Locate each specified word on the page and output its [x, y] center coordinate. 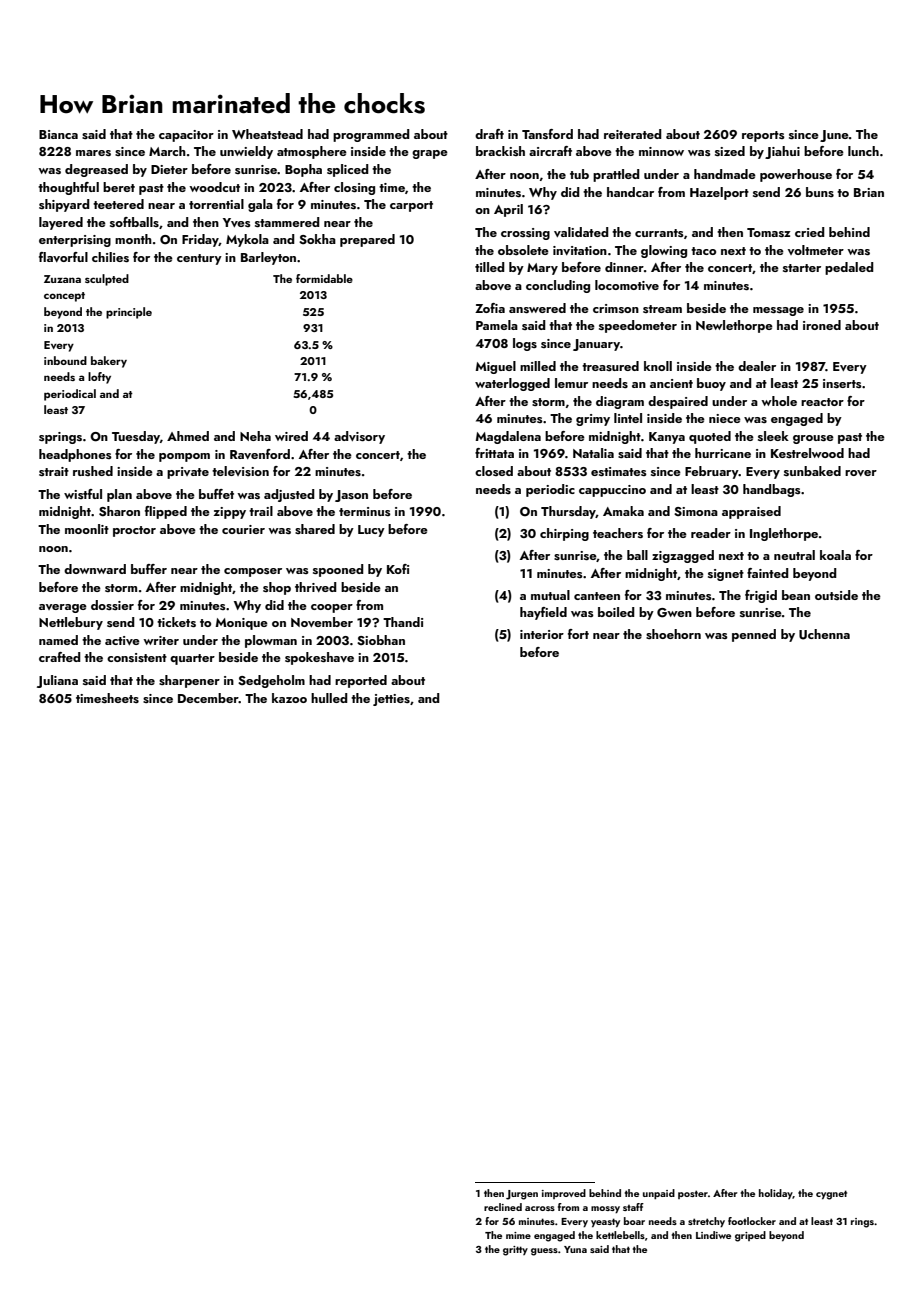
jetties [391, 700]
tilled [490, 267]
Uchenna [824, 634]
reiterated [633, 134]
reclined [503, 1207]
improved [564, 1194]
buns [820, 192]
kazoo [289, 698]
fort [578, 634]
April [508, 210]
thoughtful [68, 188]
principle [129, 313]
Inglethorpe [784, 534]
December [208, 698]
